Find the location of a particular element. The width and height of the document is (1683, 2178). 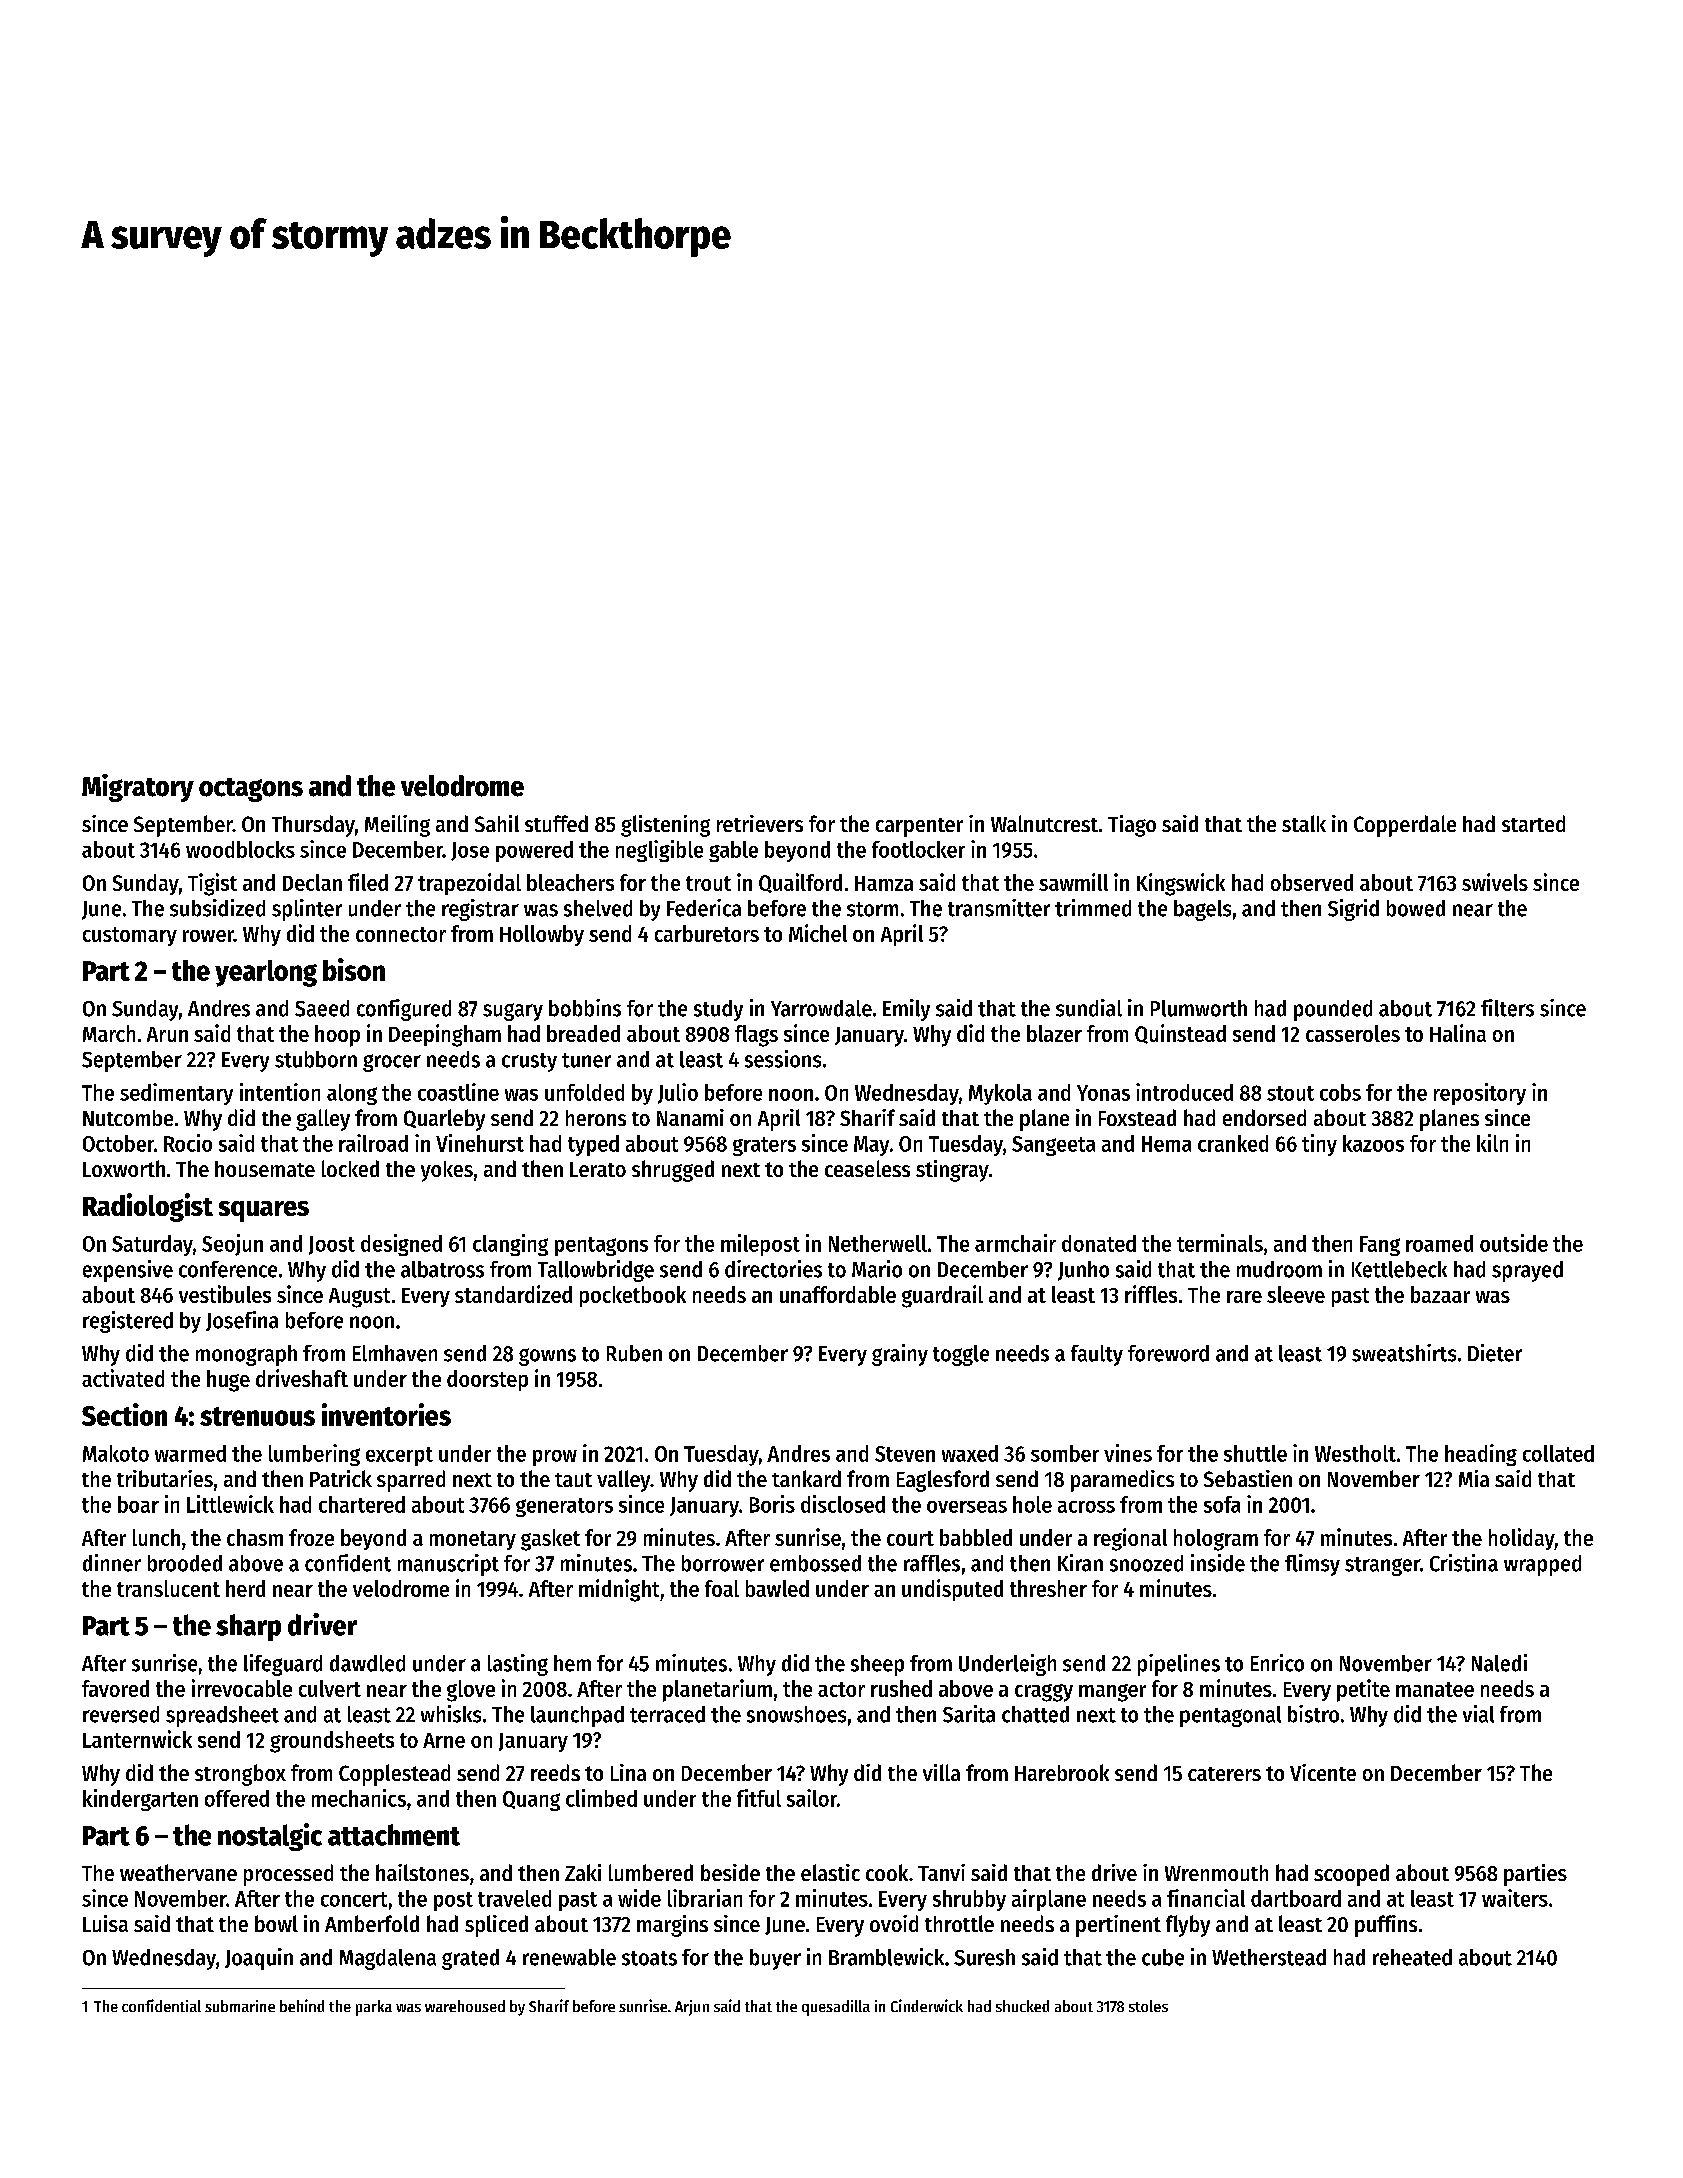

excerpt is located at coordinates (399, 1456).
